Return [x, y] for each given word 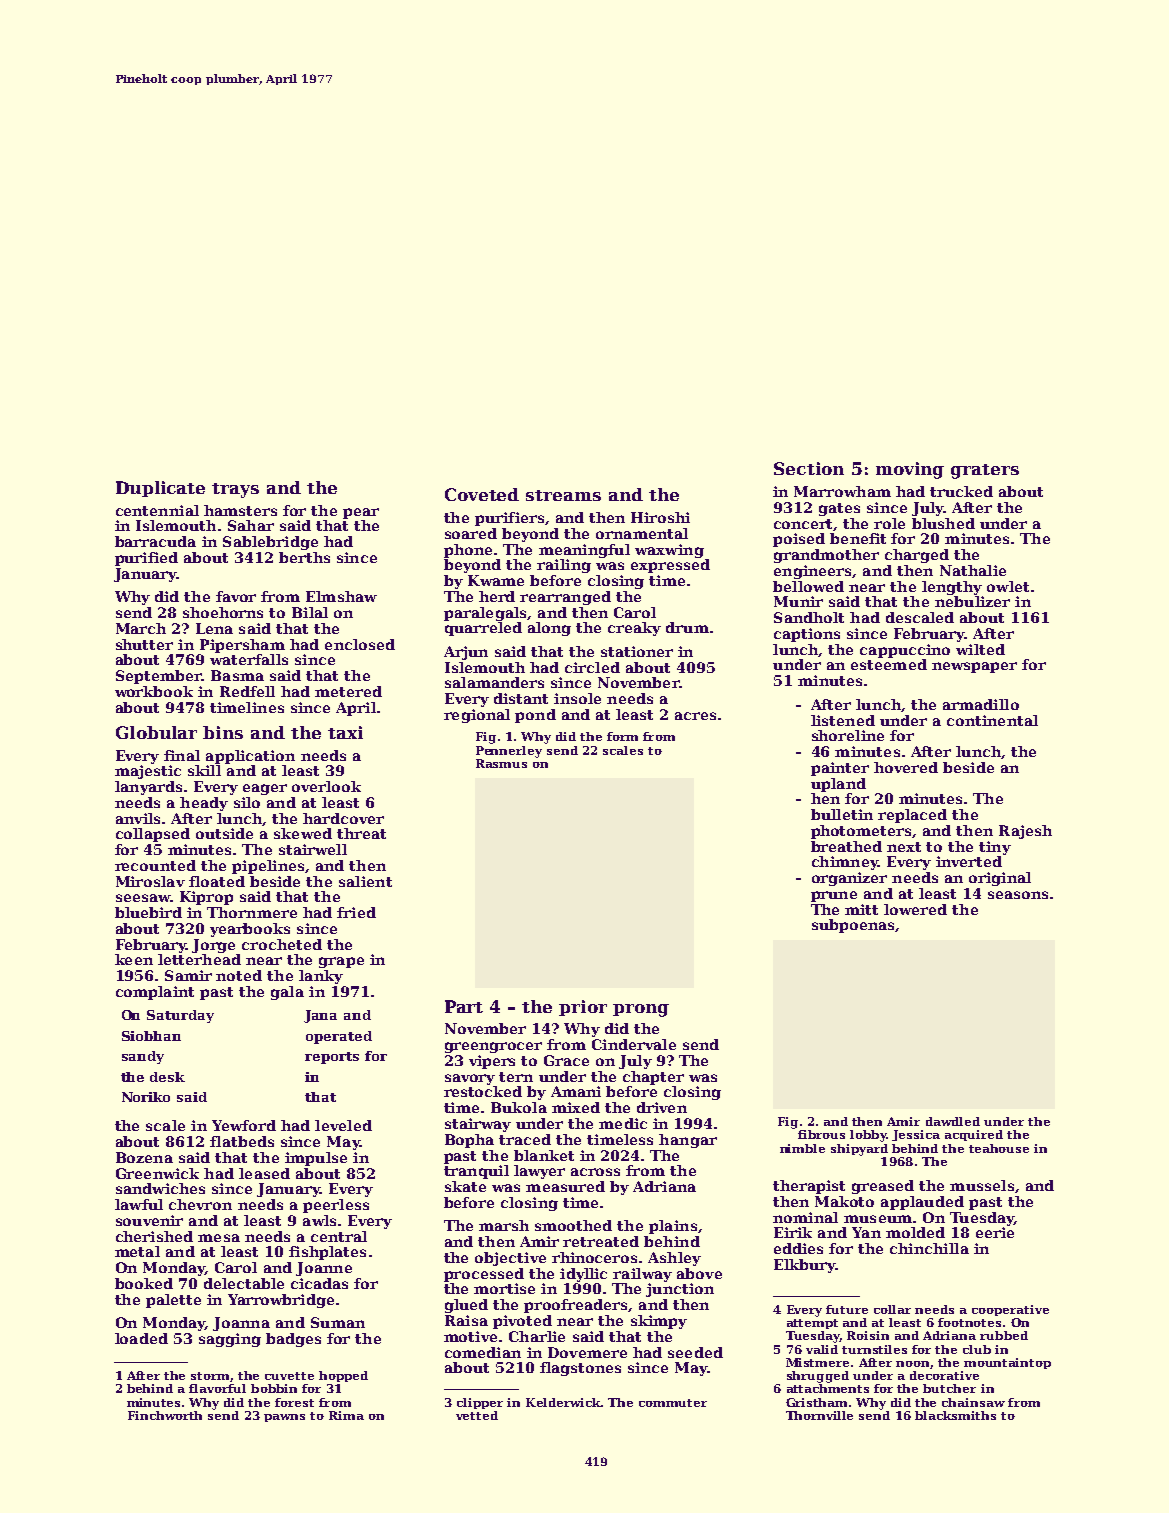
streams [563, 495]
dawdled [953, 1121]
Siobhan [151, 1036]
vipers [492, 1062]
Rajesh [1025, 832]
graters [985, 471]
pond [535, 716]
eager [265, 789]
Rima [346, 1415]
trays [235, 490]
